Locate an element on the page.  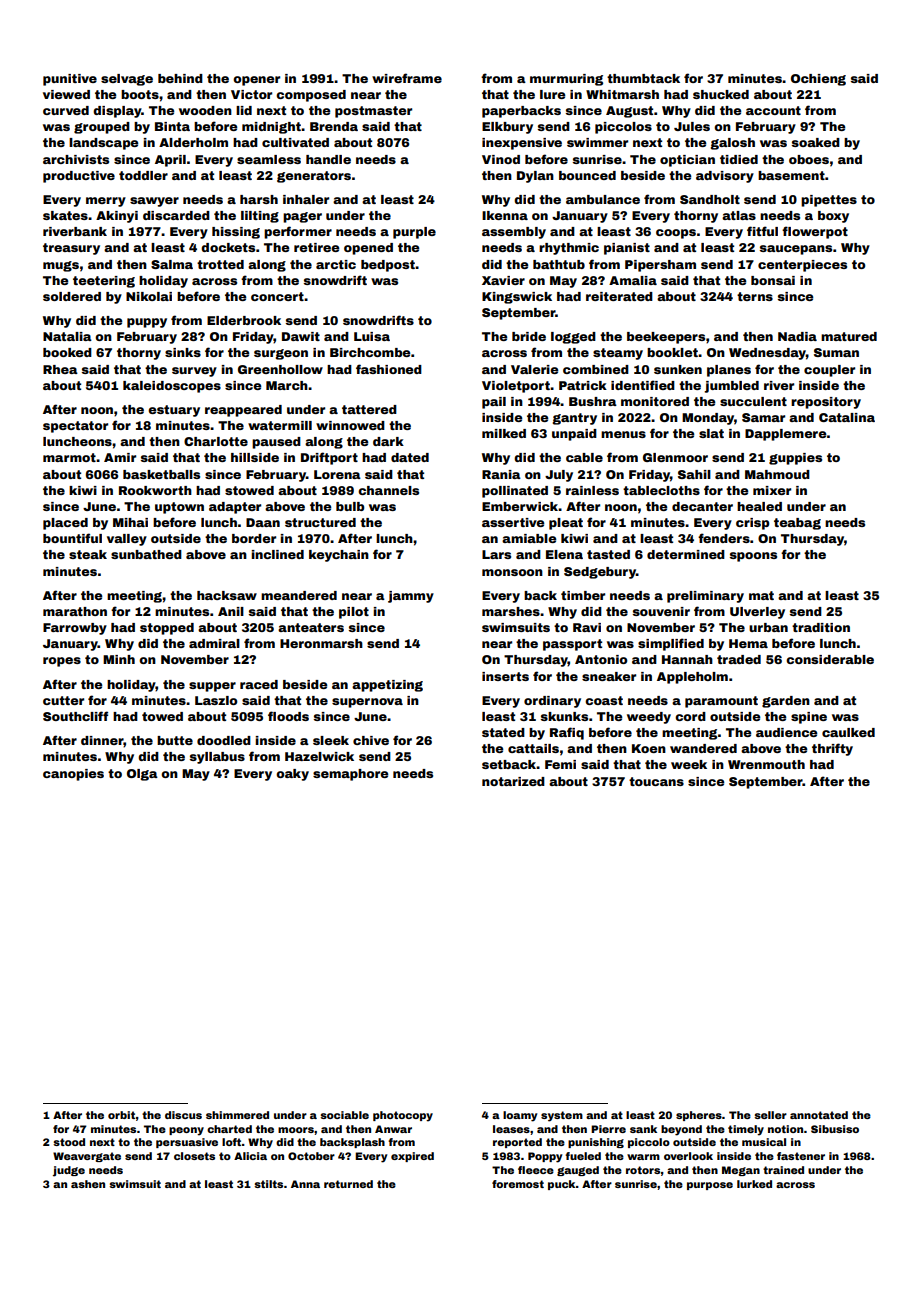
bulb is located at coordinates (350, 506).
